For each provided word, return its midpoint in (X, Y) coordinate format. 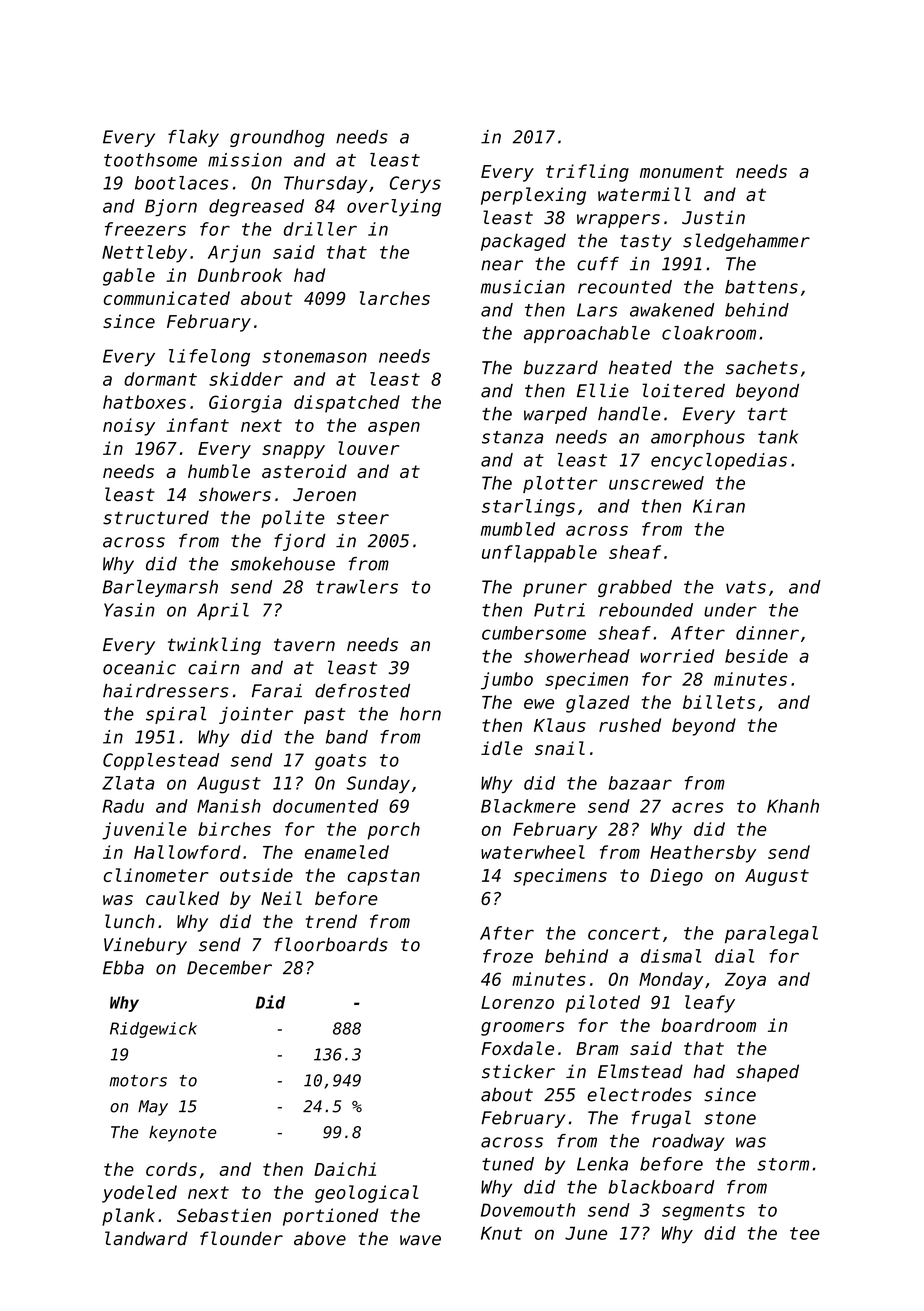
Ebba (123, 968)
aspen (394, 429)
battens (761, 287)
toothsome (150, 160)
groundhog (277, 138)
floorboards (331, 944)
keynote (182, 1133)
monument (682, 171)
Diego (676, 877)
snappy (293, 452)
